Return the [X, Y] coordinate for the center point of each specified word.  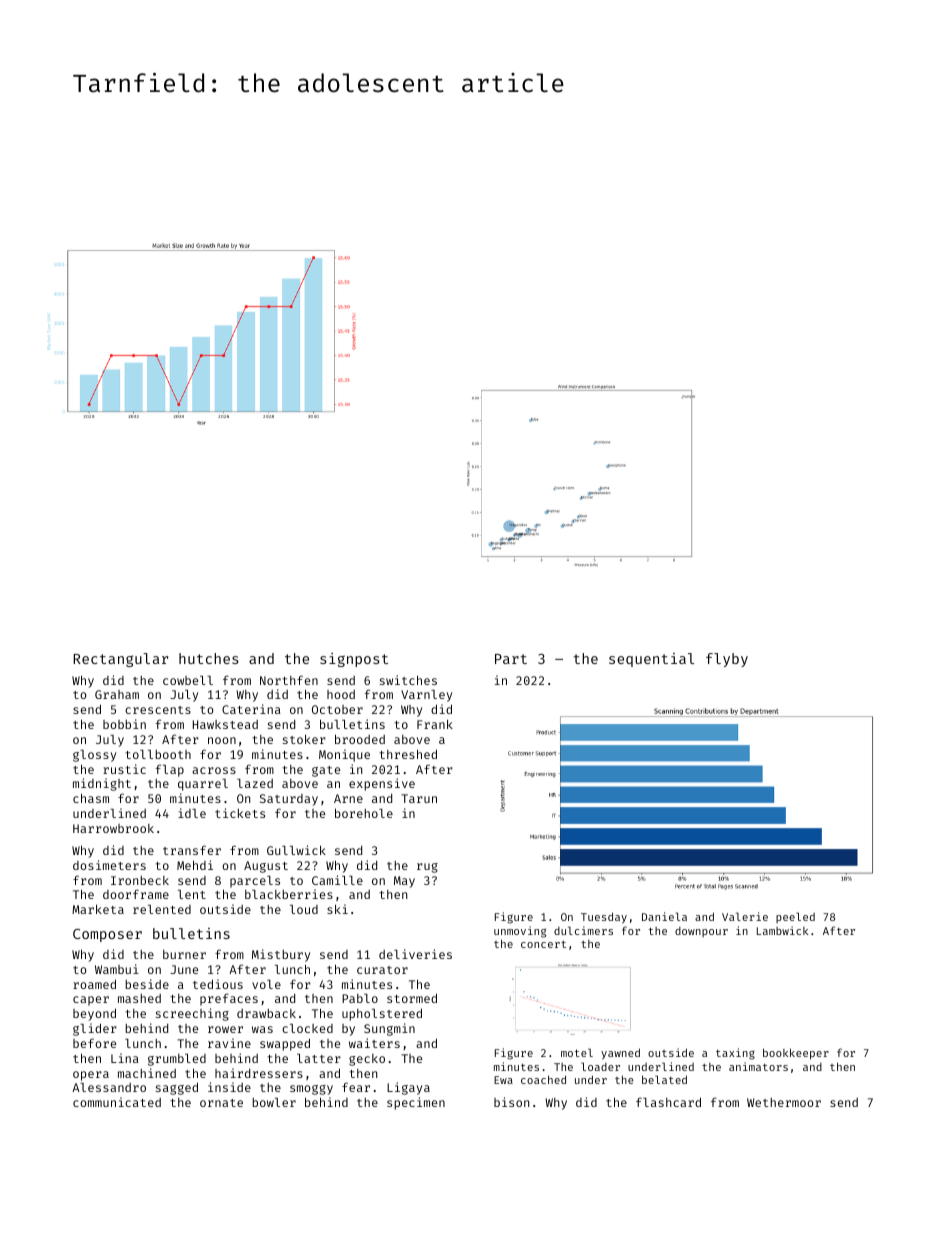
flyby [727, 660]
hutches [209, 658]
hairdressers [259, 1073]
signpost [354, 660]
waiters [374, 1043]
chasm [91, 798]
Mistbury [281, 955]
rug [427, 868]
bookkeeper [796, 1054]
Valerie [745, 916]
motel [577, 1052]
